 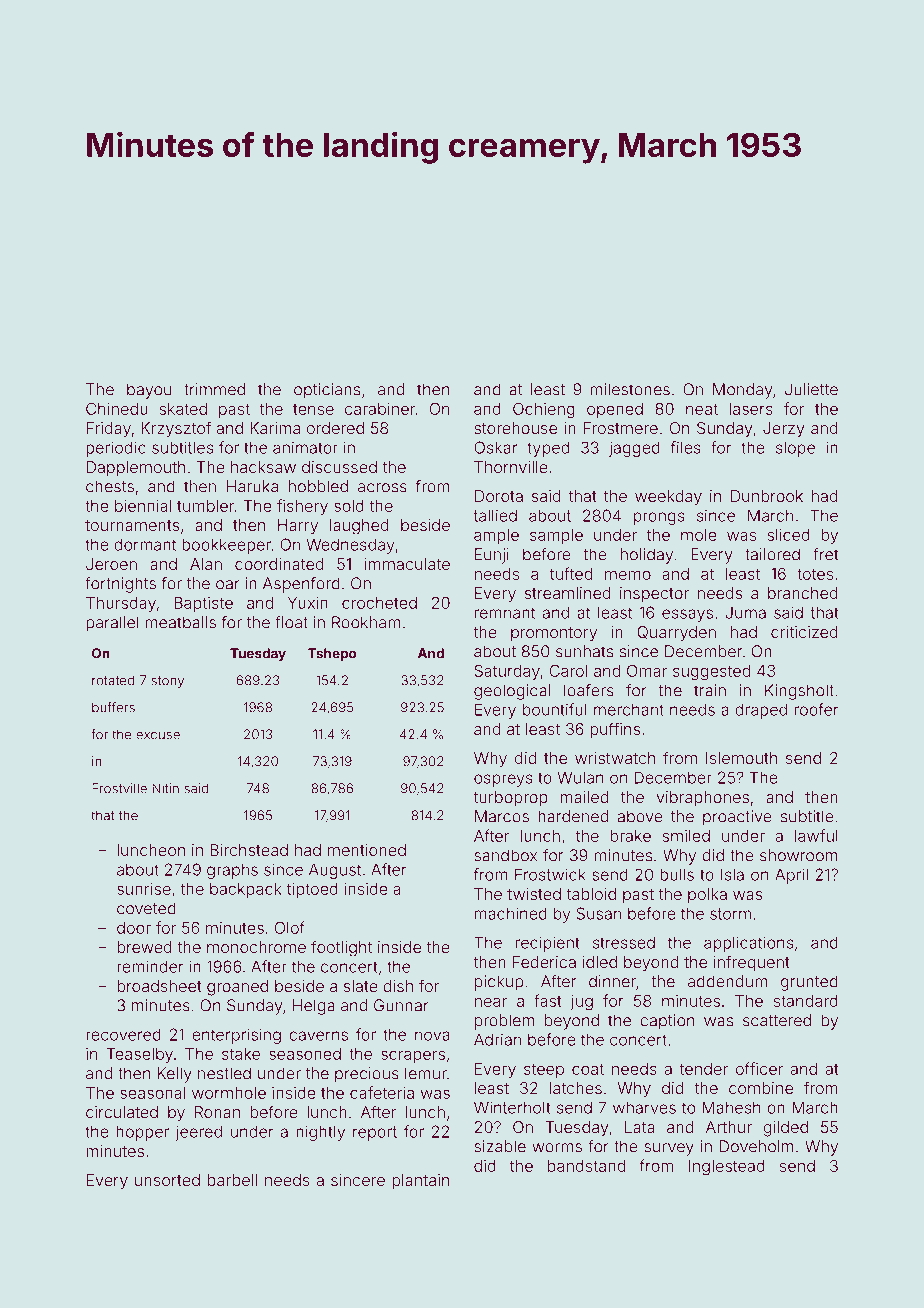 I want to click on Juliette, so click(x=811, y=389).
